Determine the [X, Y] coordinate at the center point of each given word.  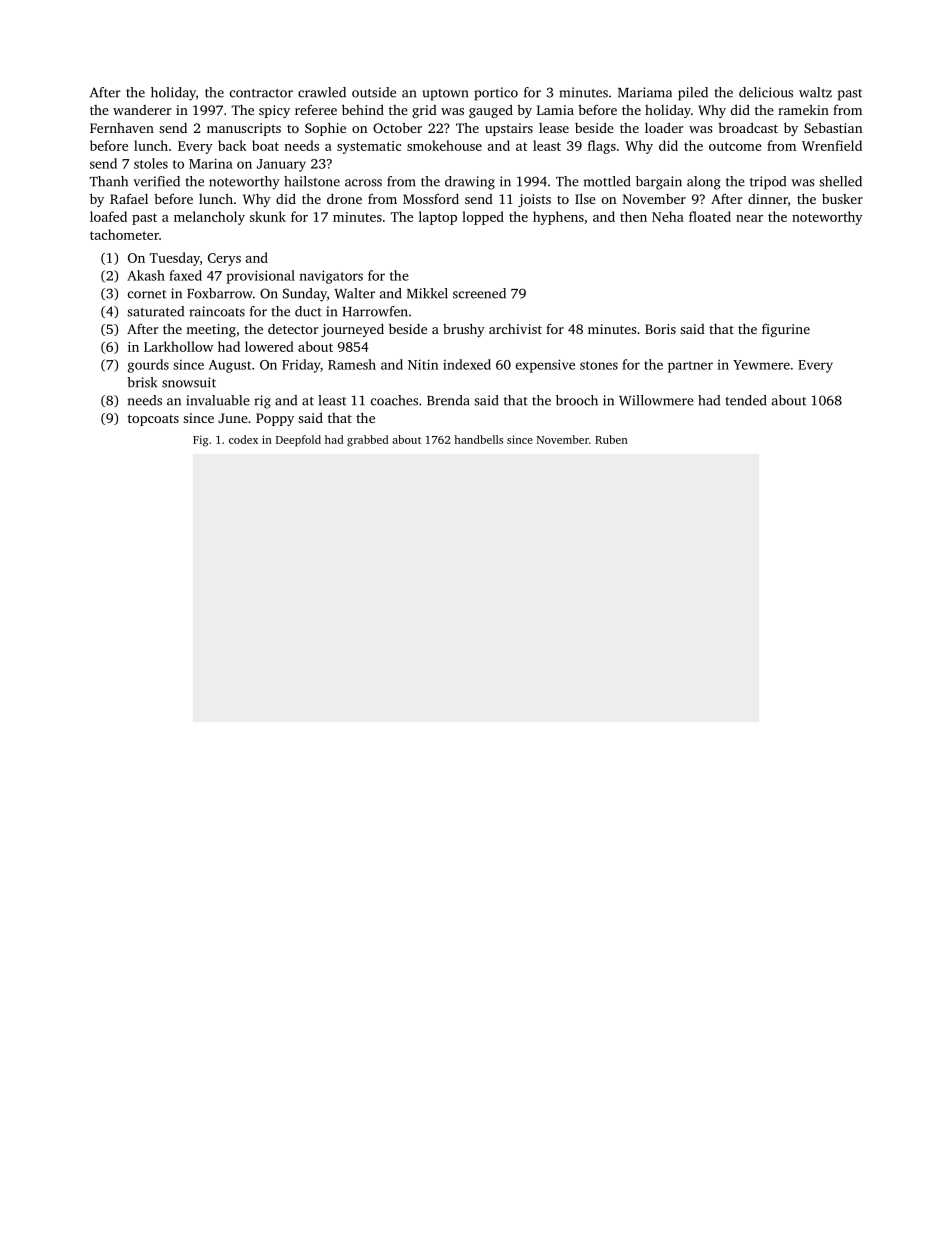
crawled [322, 92]
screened [479, 293]
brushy [464, 330]
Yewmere [761, 365]
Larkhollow [178, 346]
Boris [660, 329]
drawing [470, 183]
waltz [815, 92]
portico [496, 94]
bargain [659, 183]
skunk [268, 216]
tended [746, 400]
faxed [185, 275]
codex [243, 439]
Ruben [611, 439]
